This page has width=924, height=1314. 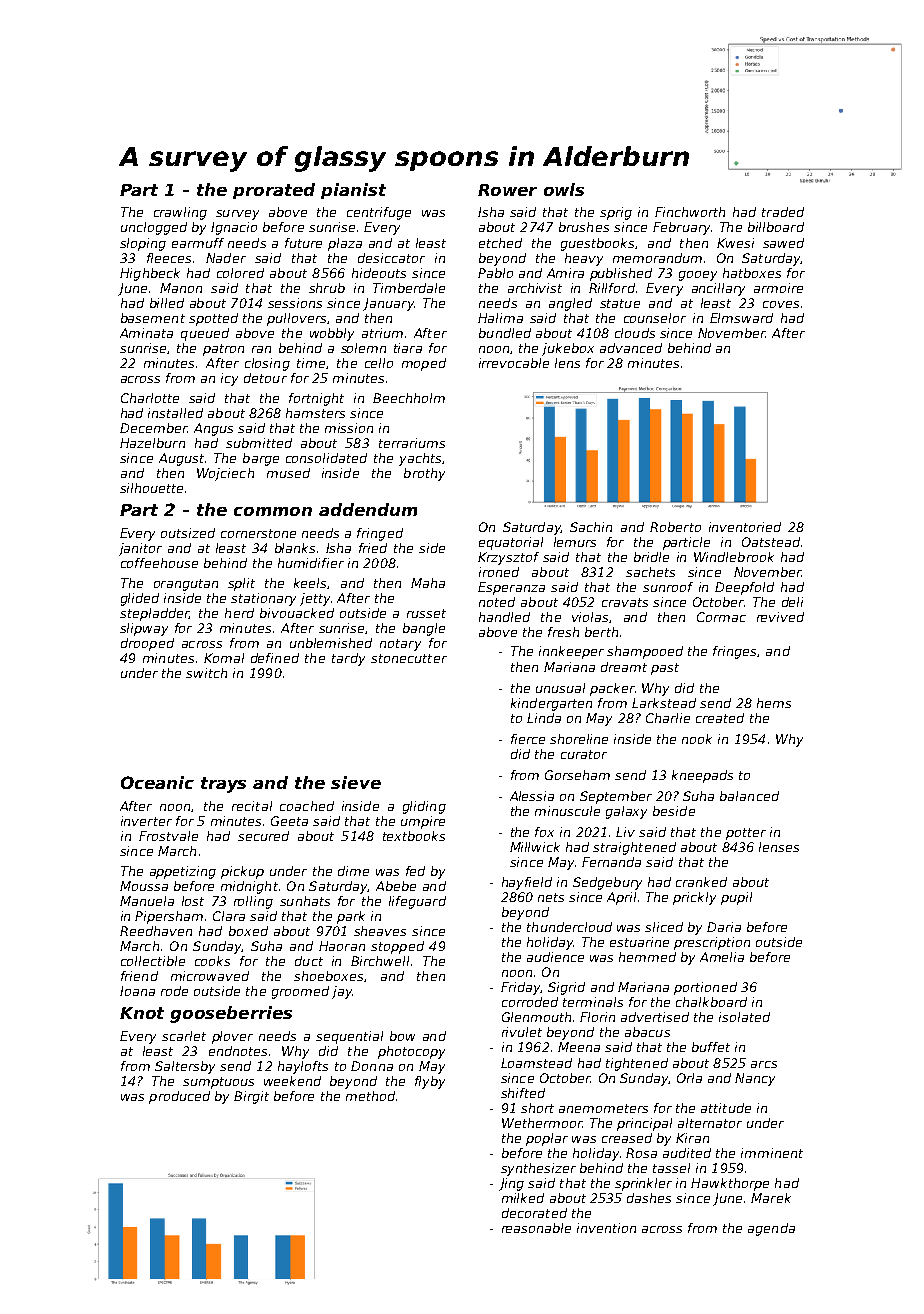 I want to click on minuscule, so click(x=567, y=811).
